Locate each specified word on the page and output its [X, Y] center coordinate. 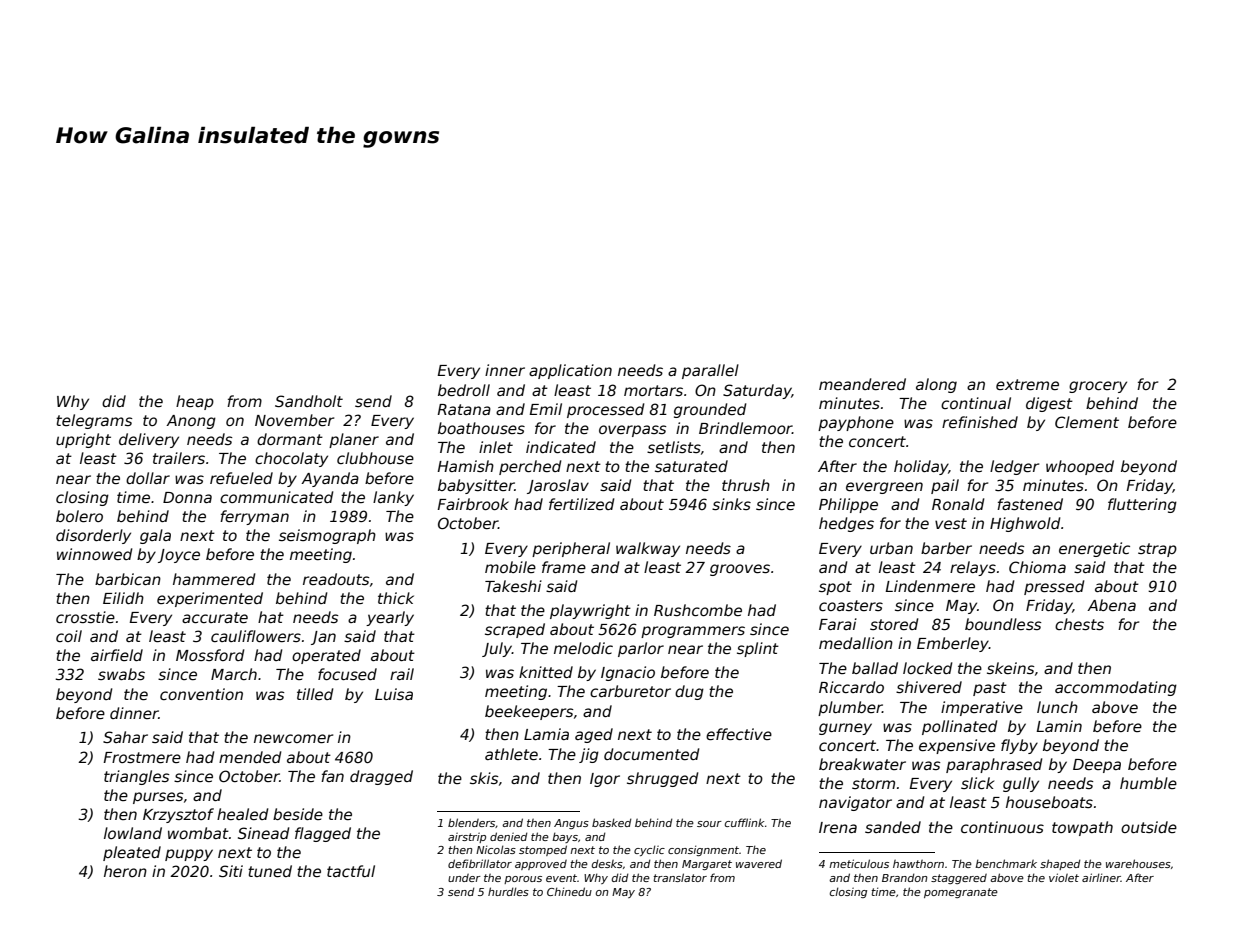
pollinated [960, 727]
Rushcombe [698, 610]
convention [201, 694]
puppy [189, 855]
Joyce [179, 556]
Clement [1087, 422]
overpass [632, 431]
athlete [511, 754]
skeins [1010, 668]
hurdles [508, 891]
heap [195, 402]
